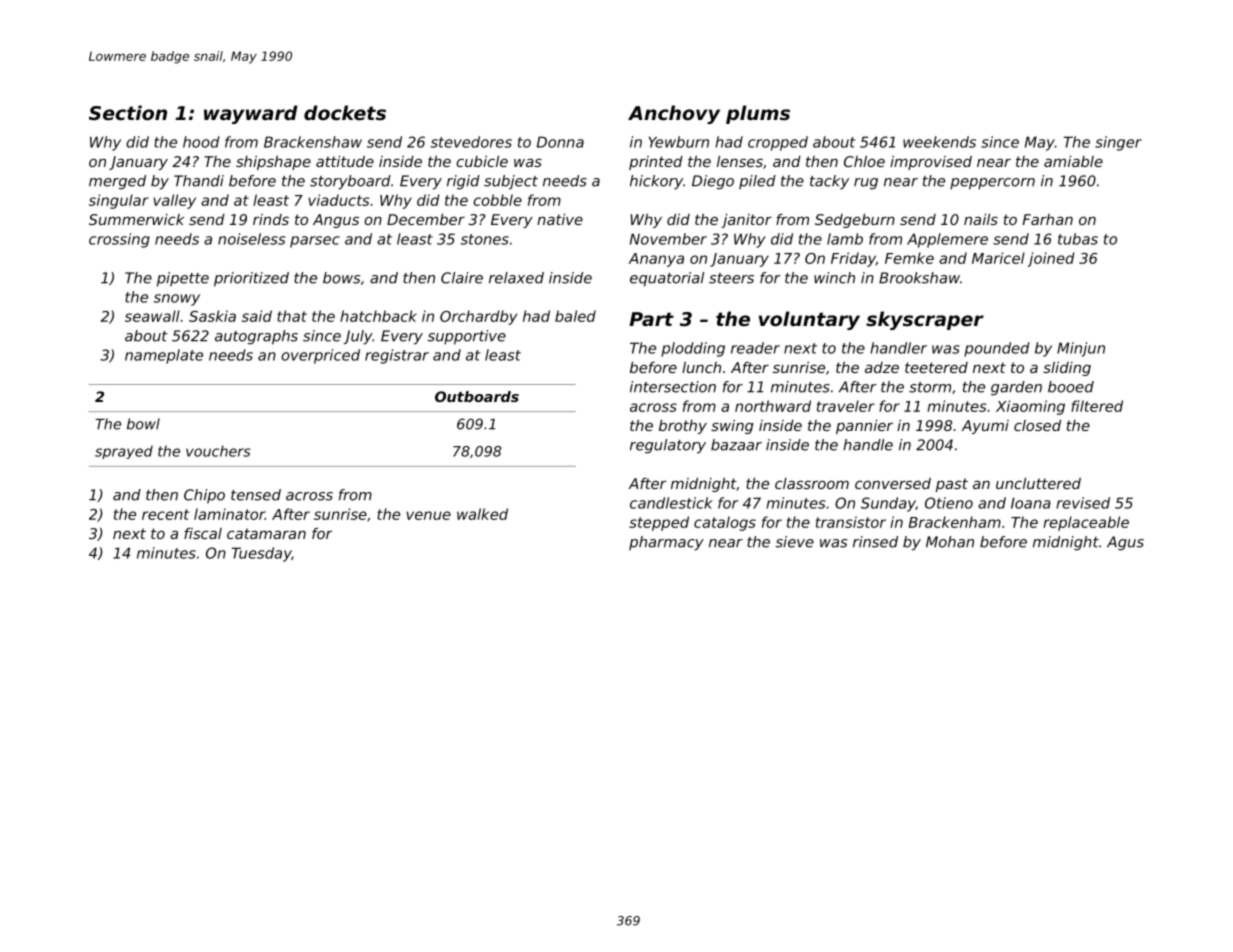 The image size is (1233, 952). I want to click on catamaran, so click(266, 533).
